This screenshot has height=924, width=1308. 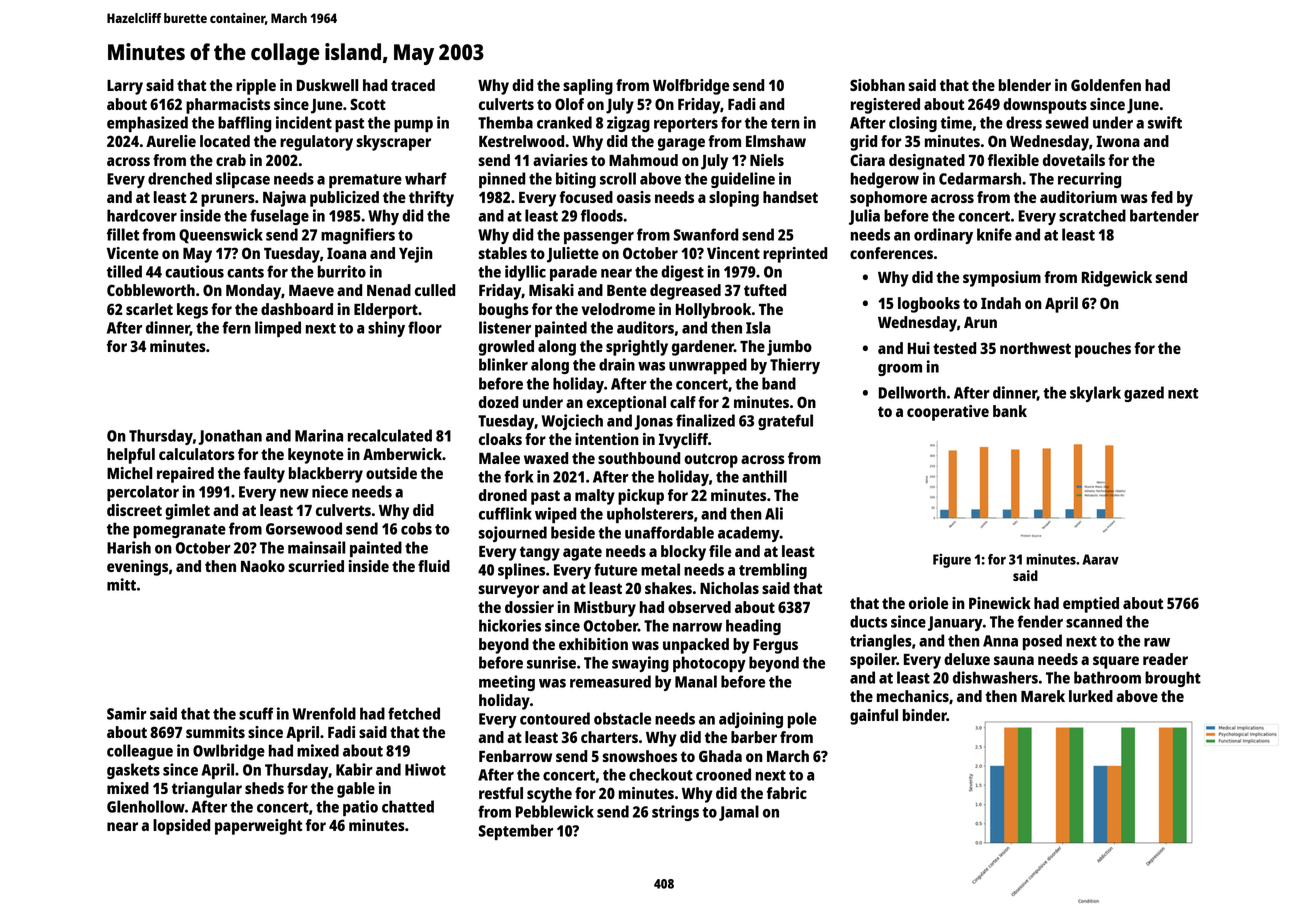 What do you see at coordinates (641, 497) in the screenshot?
I see `pickup` at bounding box center [641, 497].
